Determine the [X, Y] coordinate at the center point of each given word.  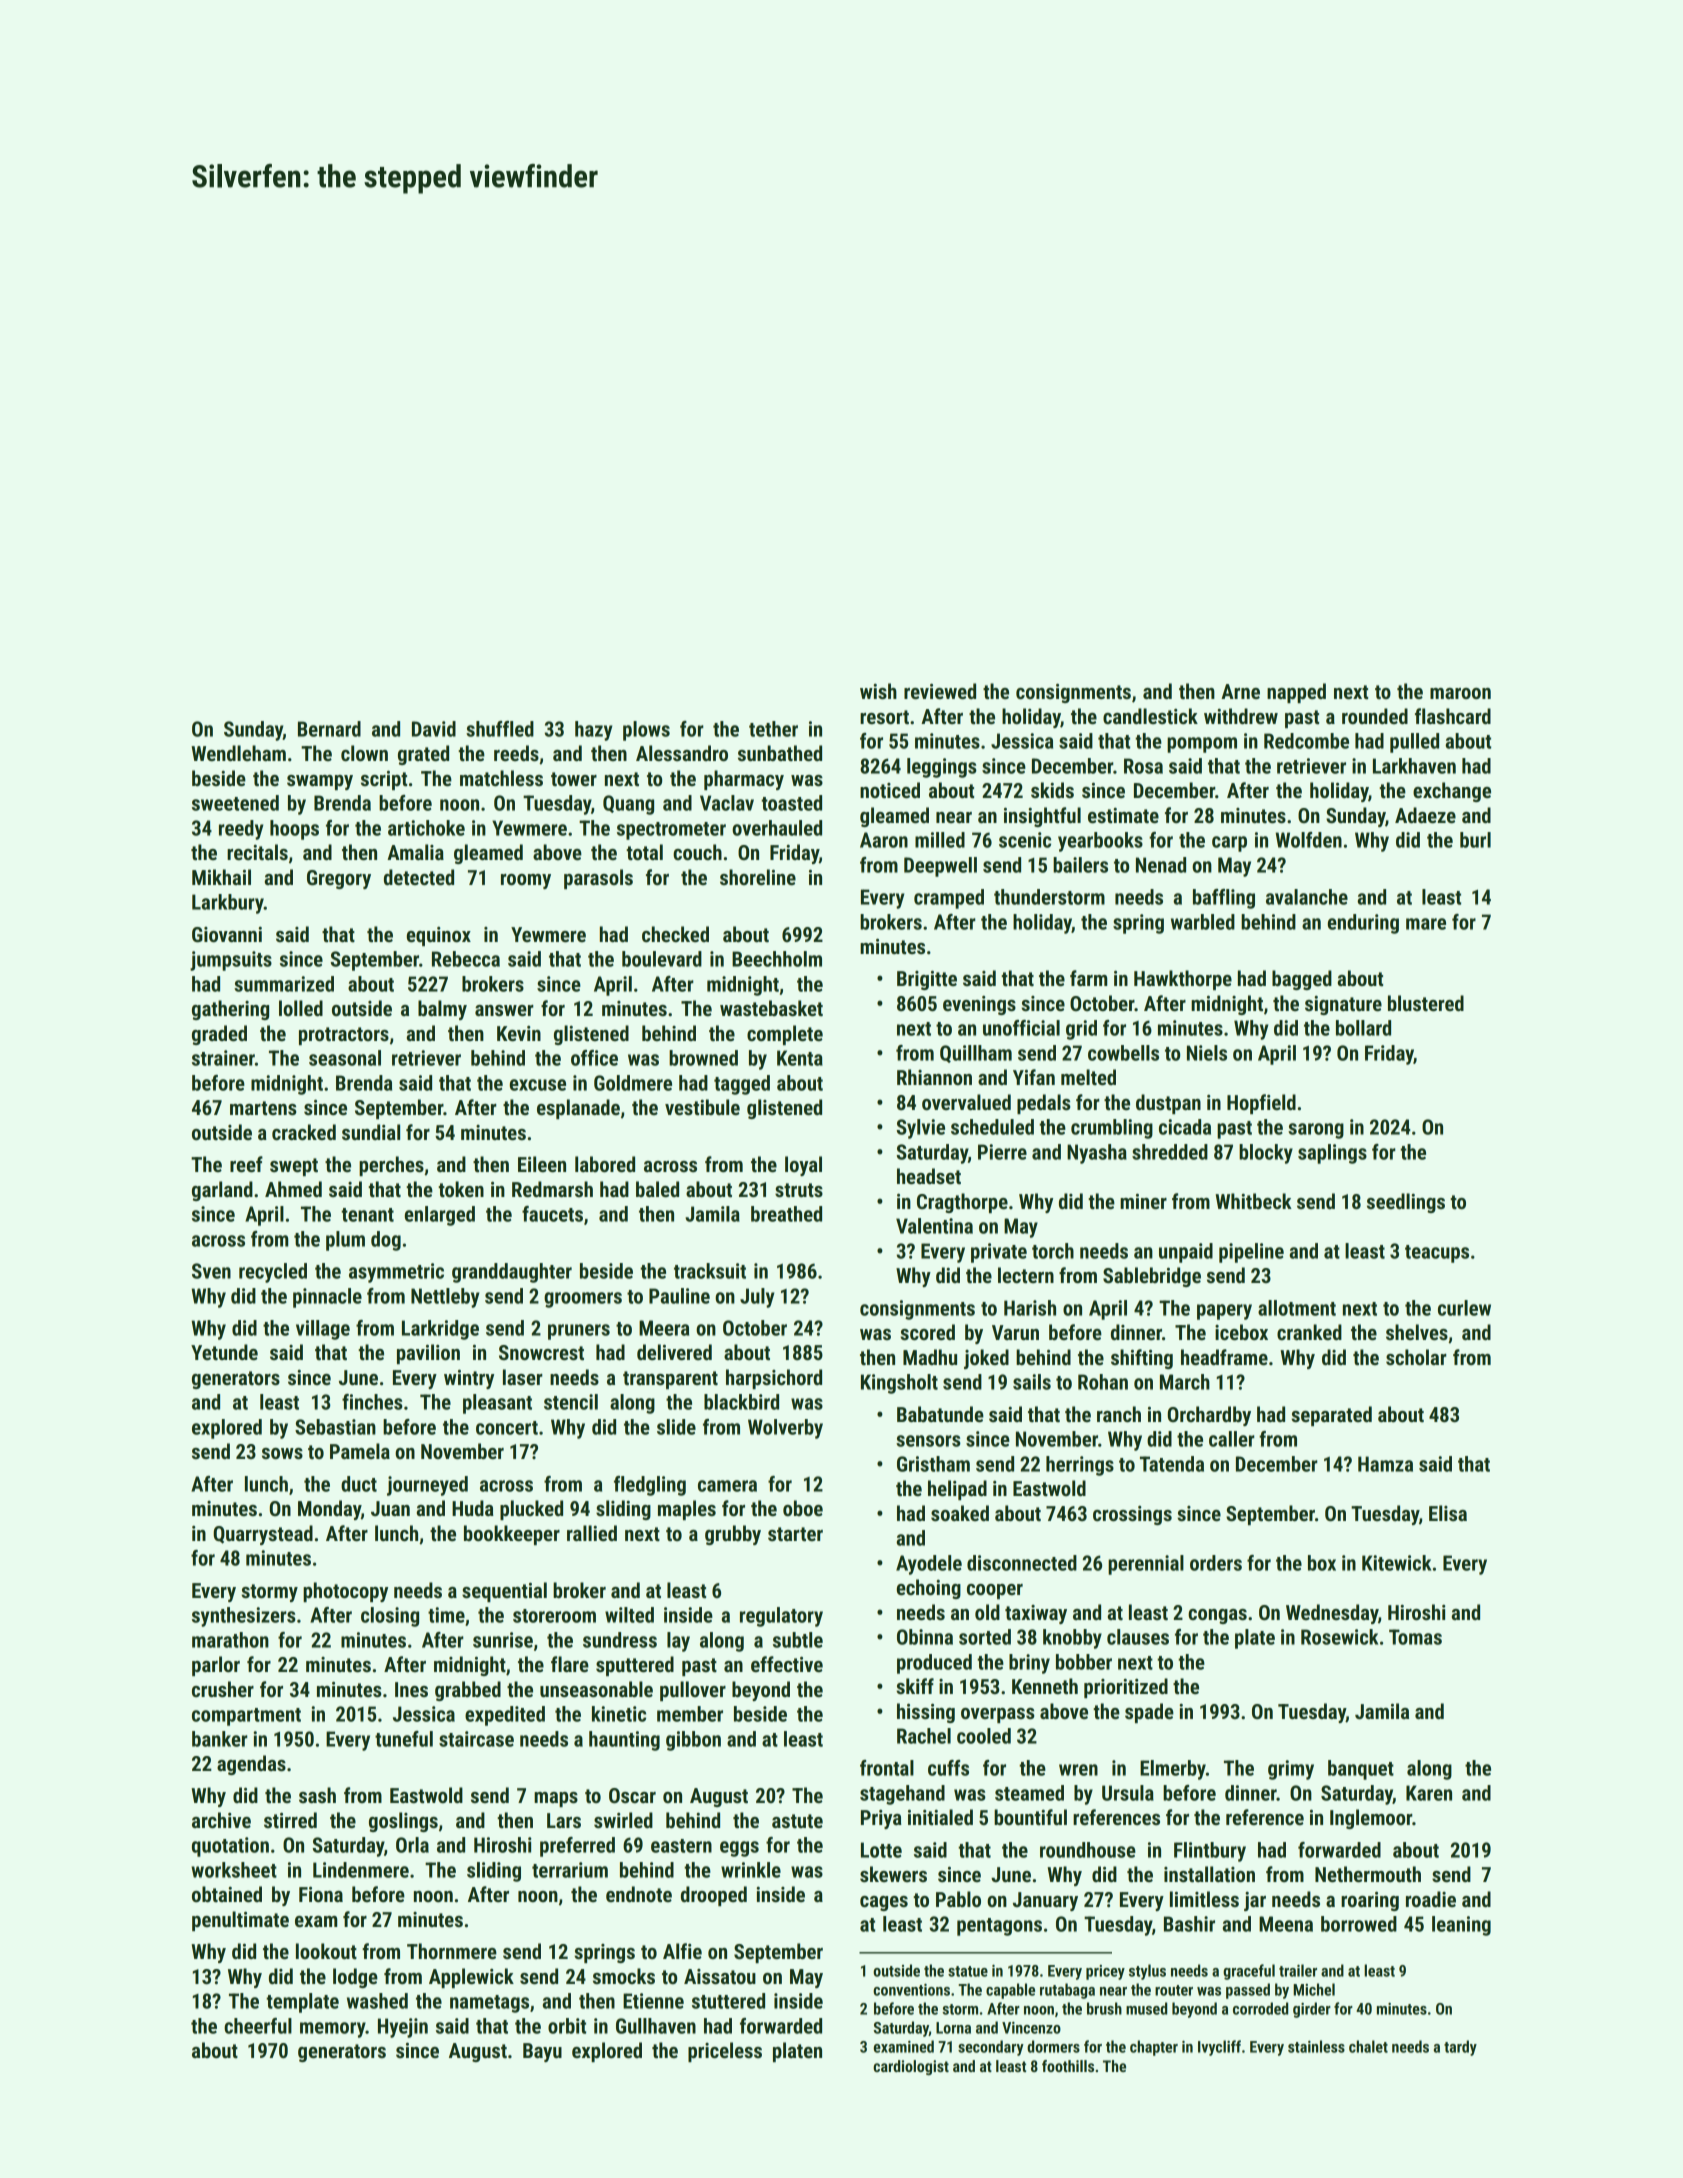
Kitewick [1396, 1563]
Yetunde [224, 1352]
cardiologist [911, 2067]
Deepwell [940, 867]
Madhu [930, 1357]
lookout [326, 1951]
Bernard [329, 729]
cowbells [1123, 1053]
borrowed [1359, 1924]
